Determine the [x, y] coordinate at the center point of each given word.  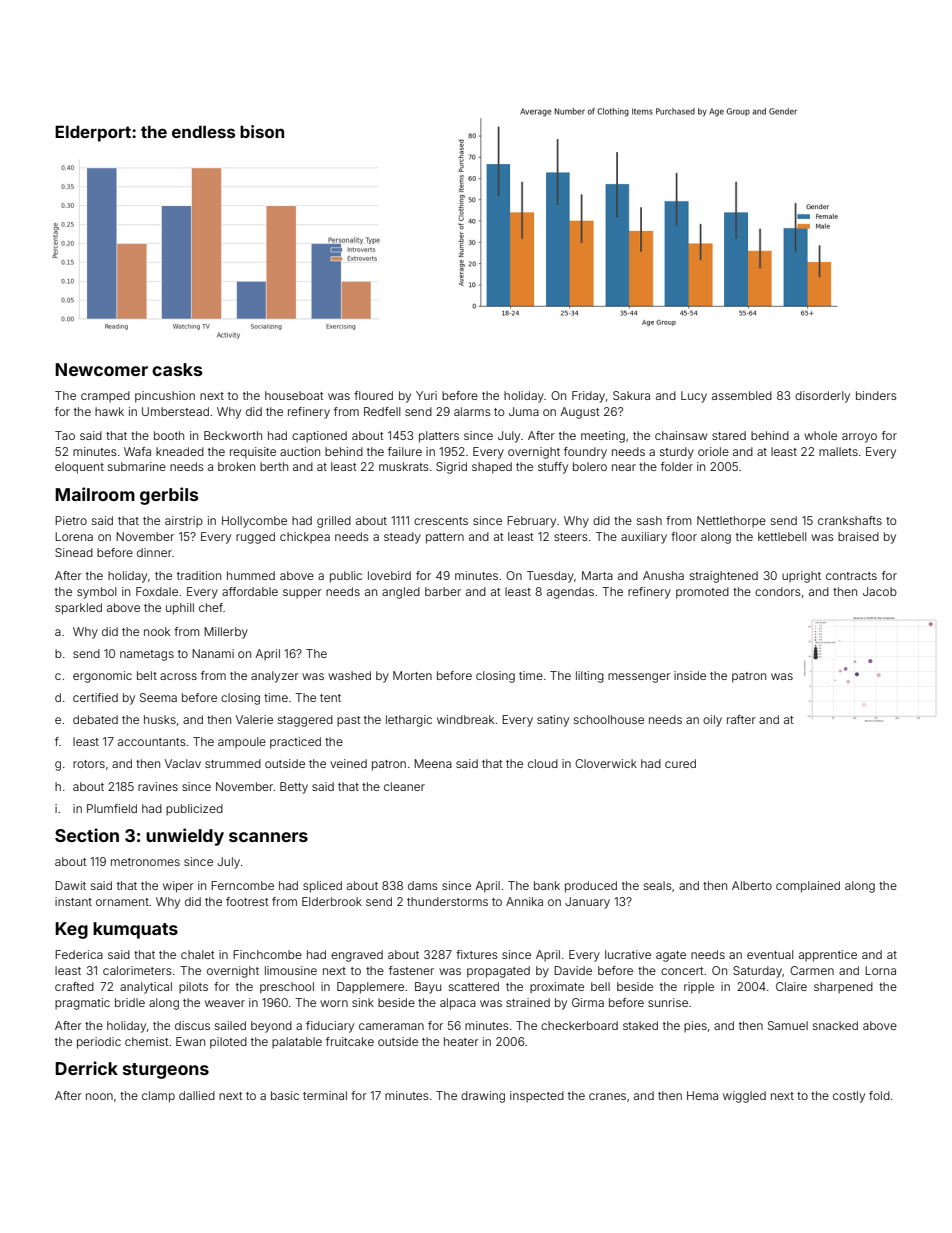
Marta [597, 575]
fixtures [477, 954]
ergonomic [102, 677]
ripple [699, 988]
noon [99, 1096]
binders [876, 395]
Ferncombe [242, 885]
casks [177, 369]
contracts [851, 576]
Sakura [631, 395]
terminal [325, 1095]
